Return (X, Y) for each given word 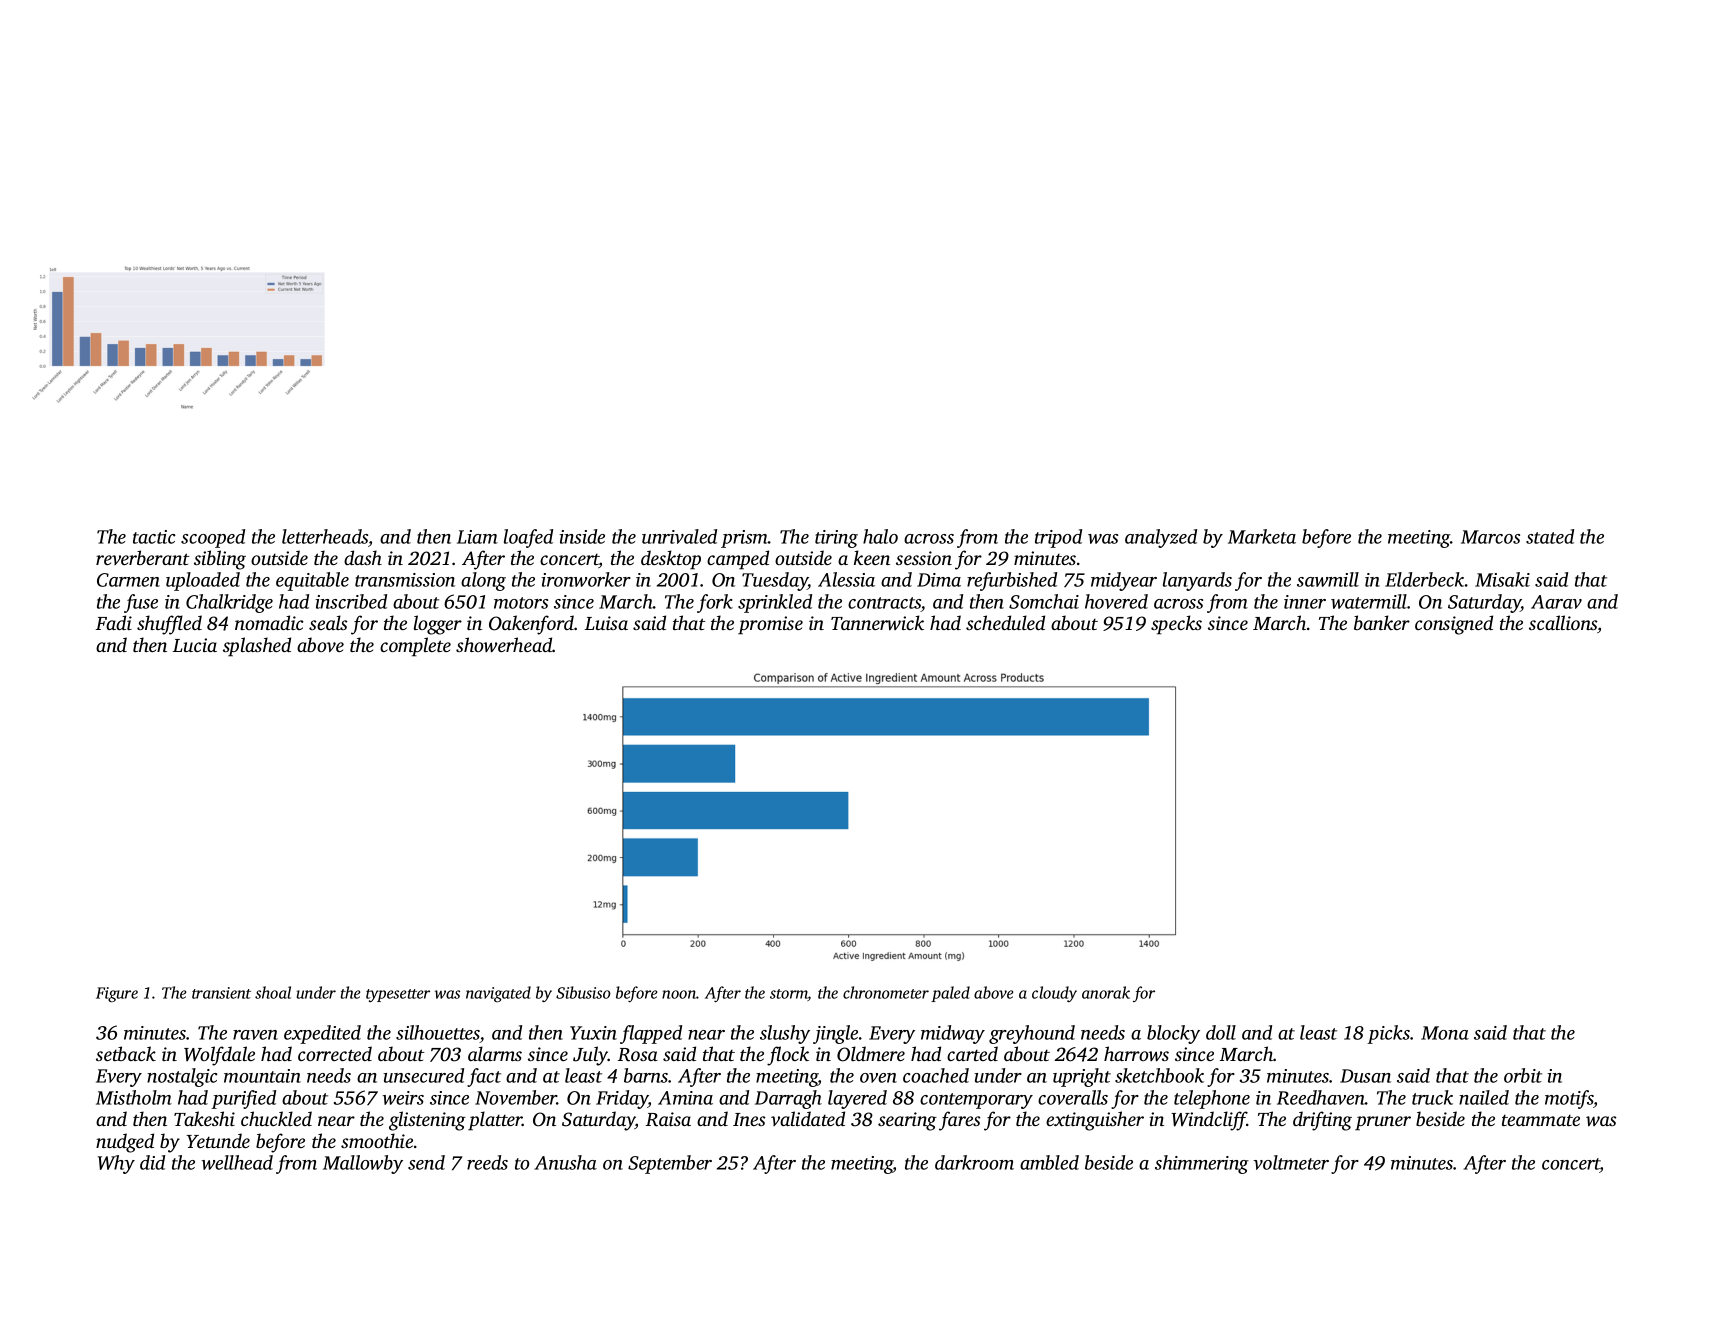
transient (221, 993)
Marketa (1262, 536)
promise (770, 625)
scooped (213, 538)
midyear (1124, 581)
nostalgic (182, 1077)
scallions (1563, 622)
